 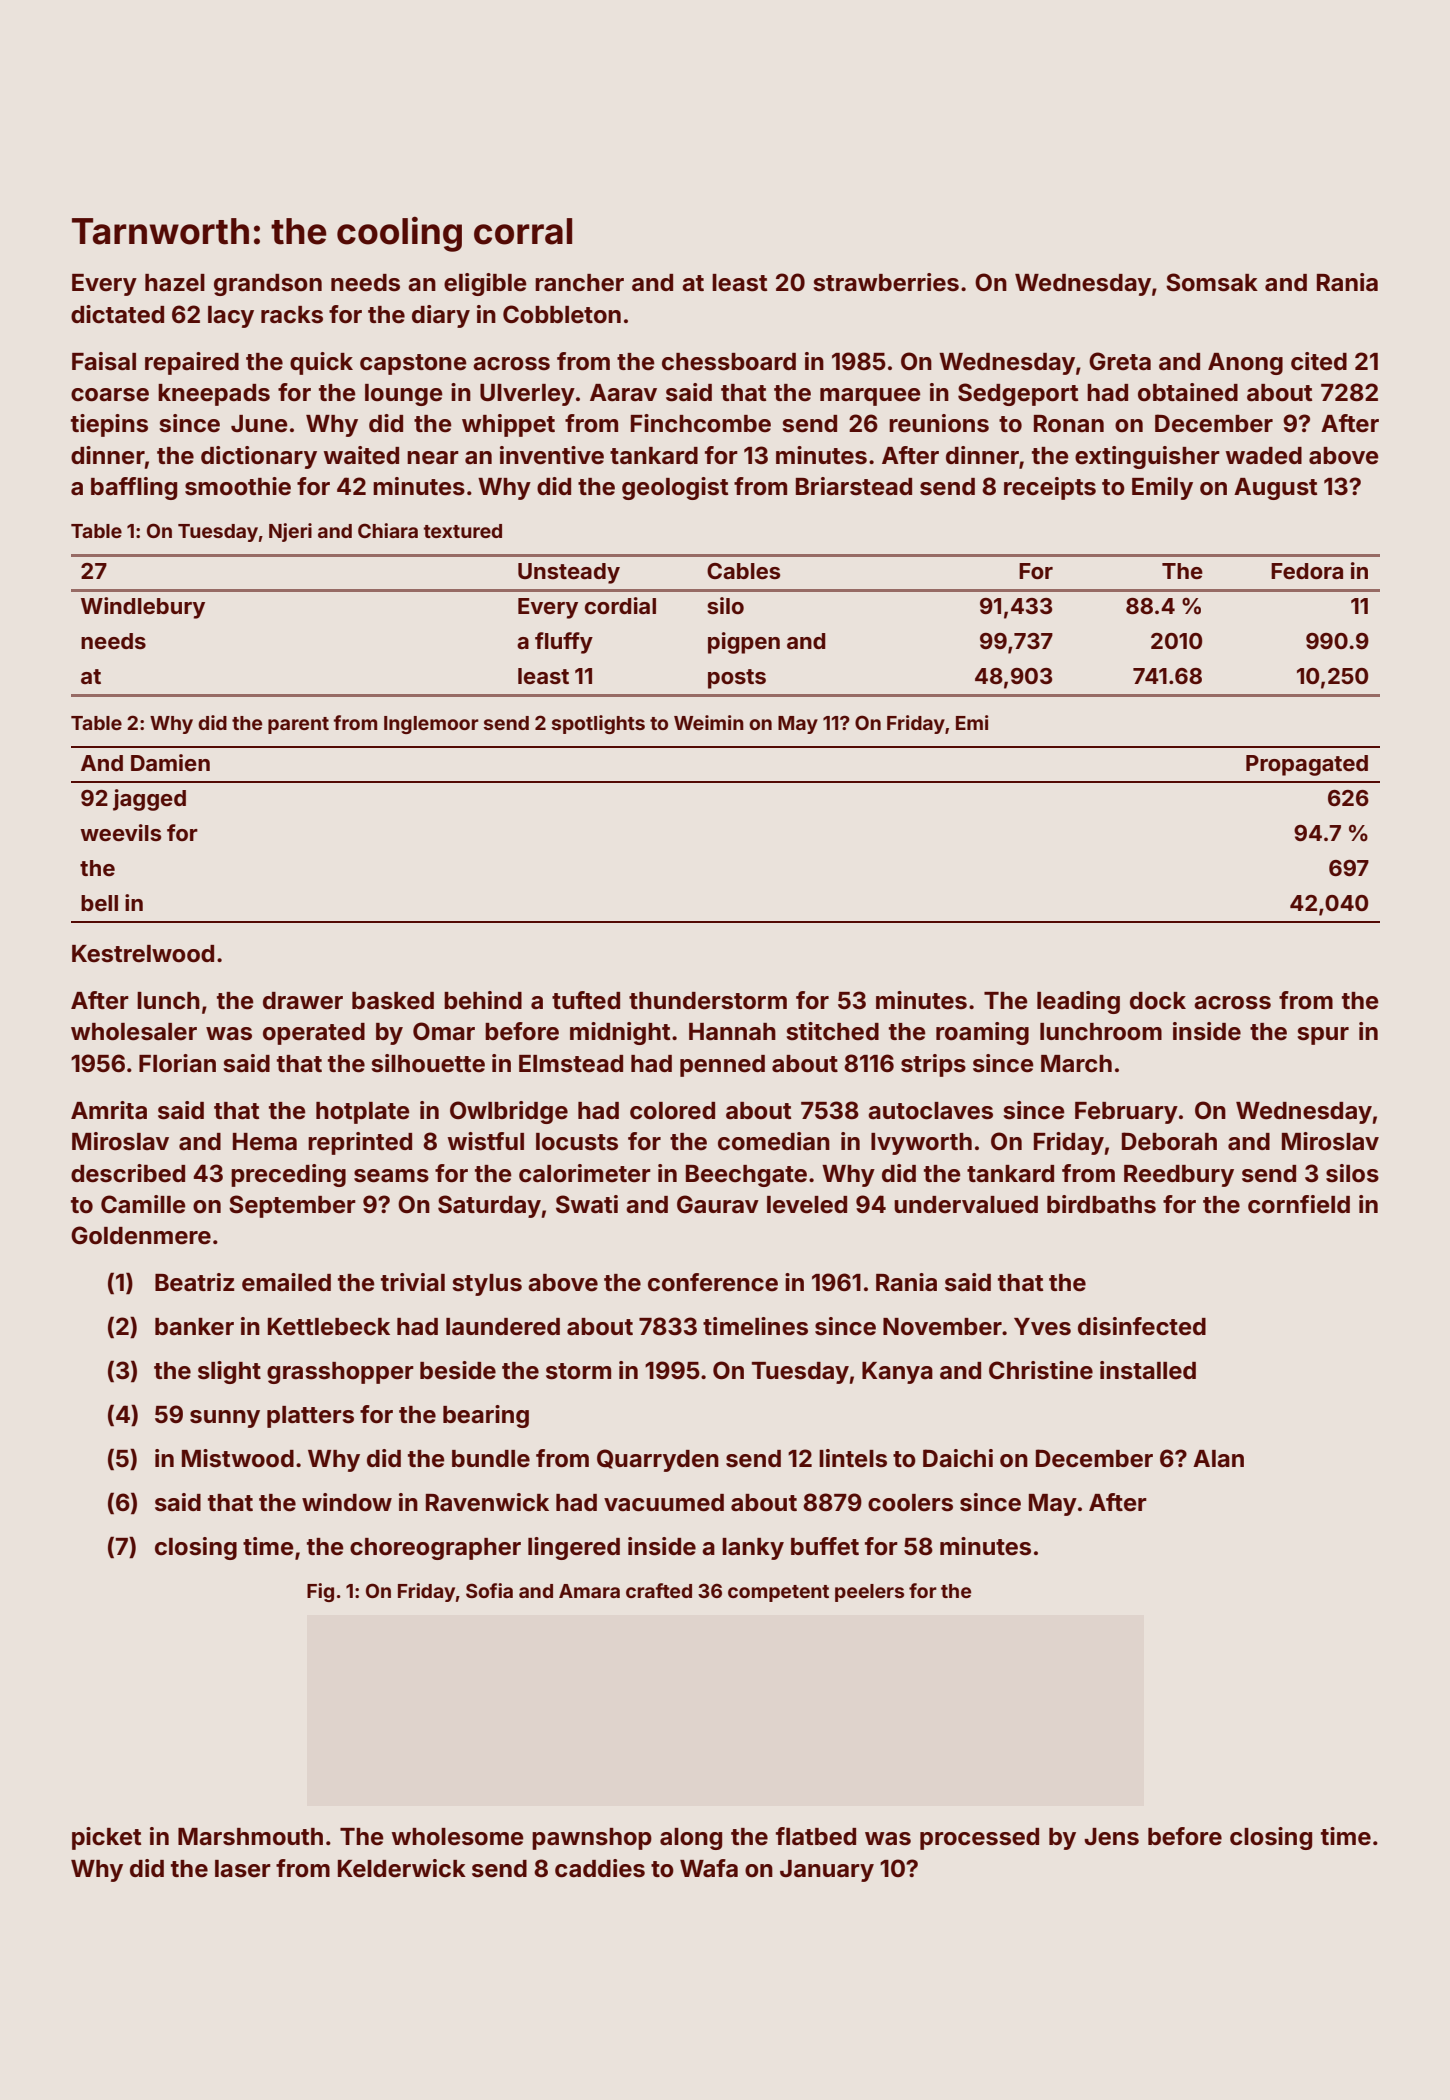 I want to click on strawberries, so click(x=886, y=282).
